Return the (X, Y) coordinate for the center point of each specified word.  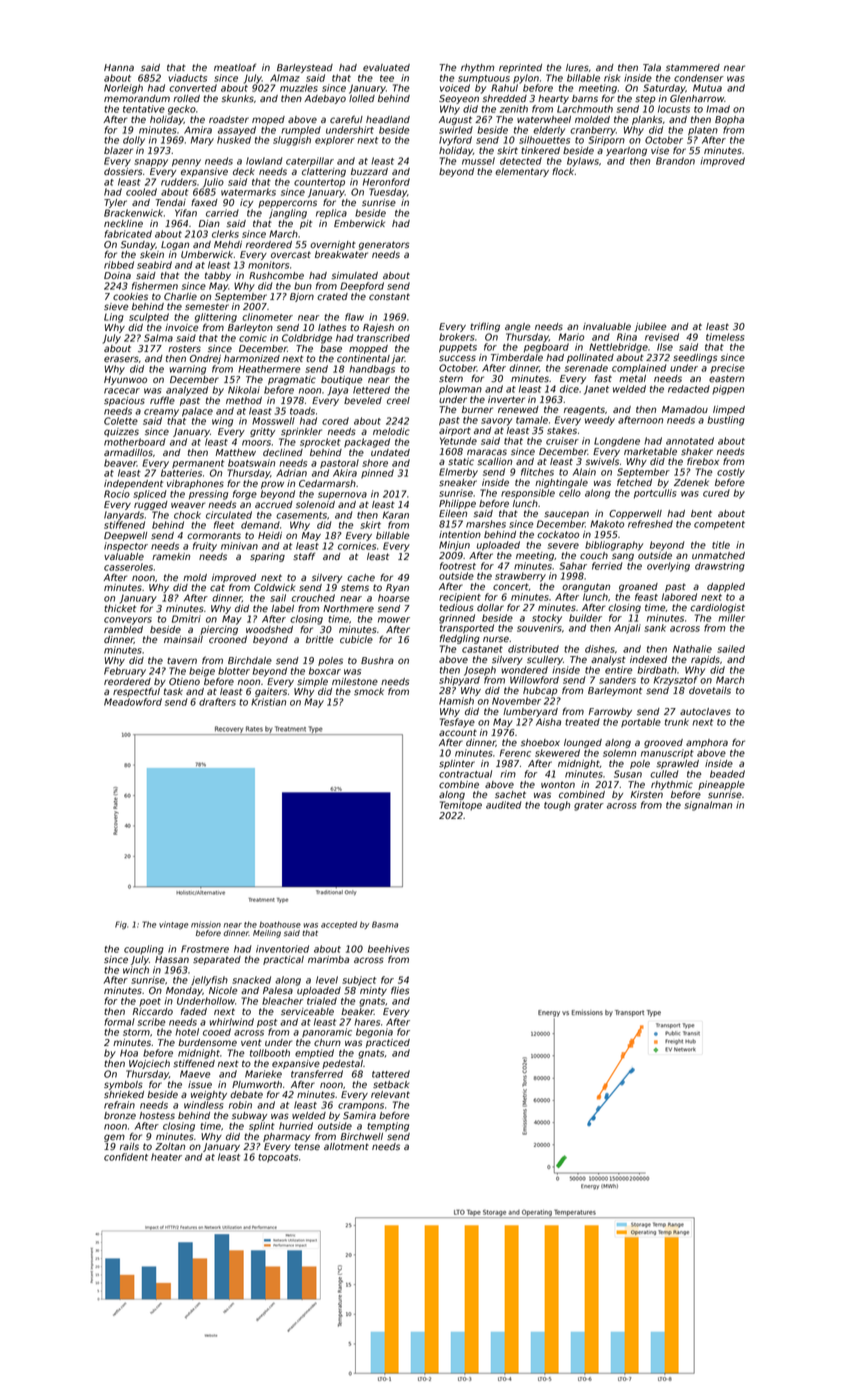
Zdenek (691, 482)
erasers (121, 359)
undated (390, 452)
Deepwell (125, 536)
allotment (346, 1146)
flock (563, 171)
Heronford (386, 182)
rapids (705, 660)
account (458, 733)
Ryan (397, 588)
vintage (173, 925)
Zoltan (170, 1146)
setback (391, 1085)
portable (641, 722)
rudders (179, 182)
